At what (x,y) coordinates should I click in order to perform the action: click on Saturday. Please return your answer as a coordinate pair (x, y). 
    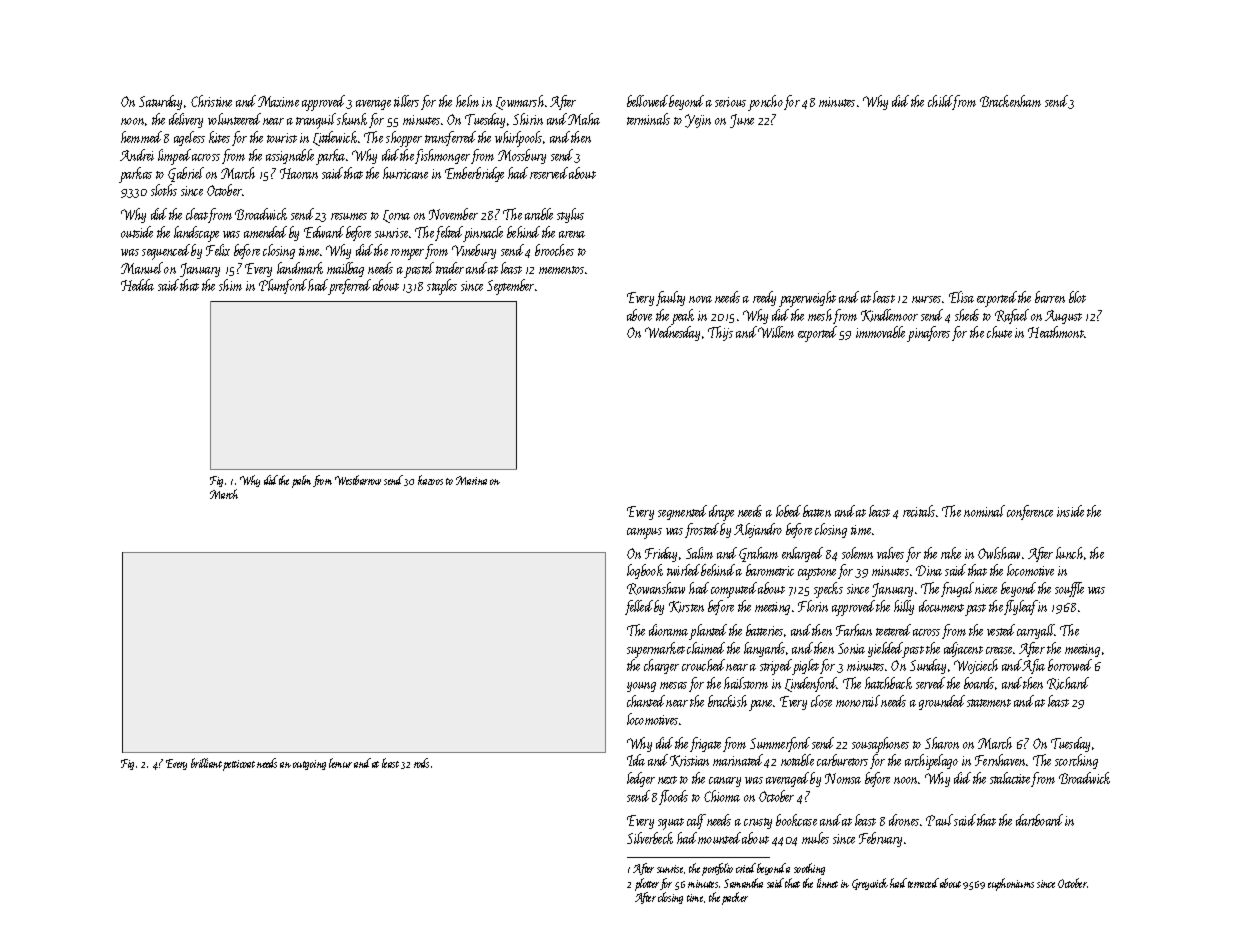
    Looking at the image, I should click on (160, 102).
